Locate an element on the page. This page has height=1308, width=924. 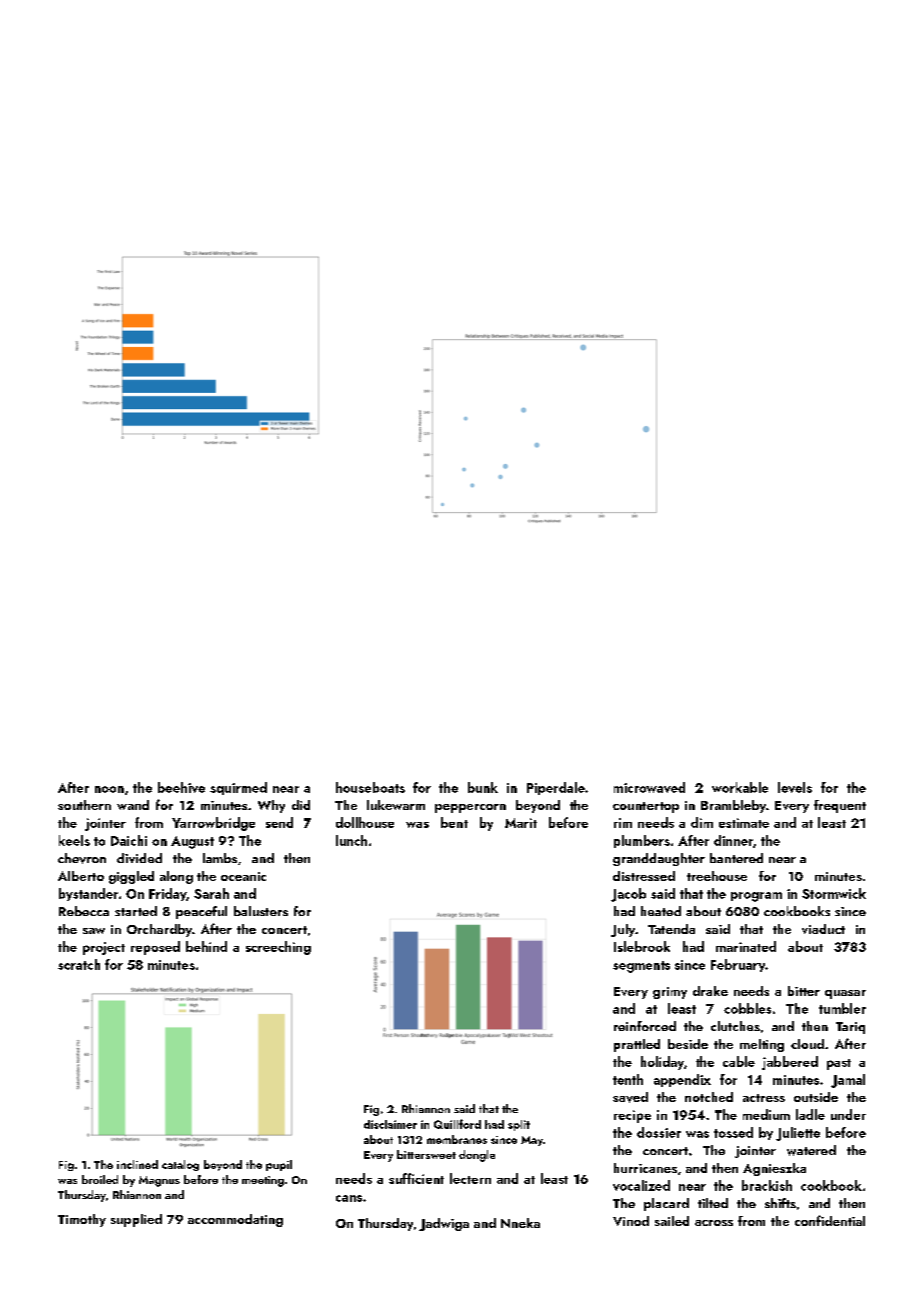
bystander is located at coordinates (88, 894).
